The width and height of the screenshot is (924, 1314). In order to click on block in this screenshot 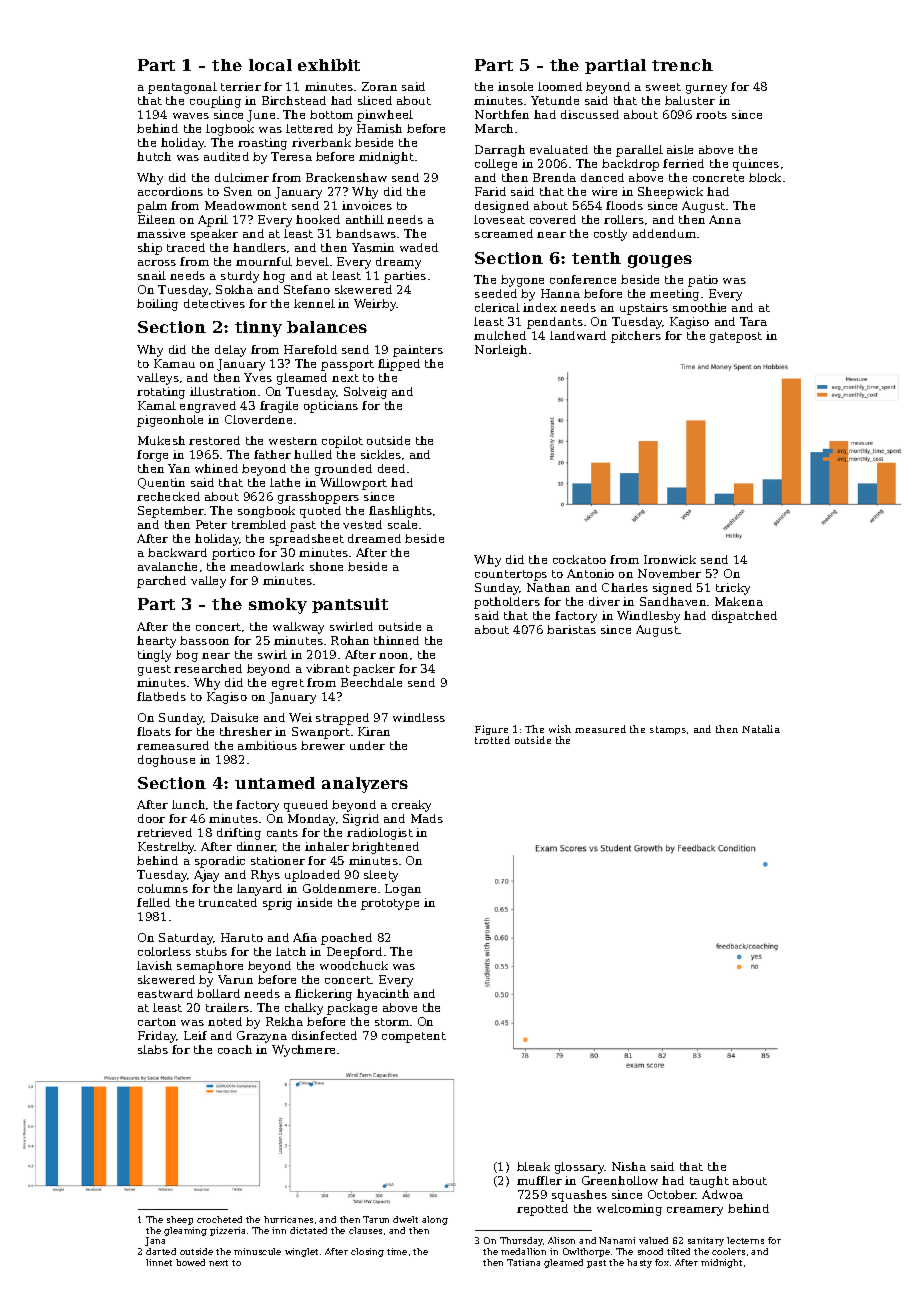, I will do `click(765, 177)`.
